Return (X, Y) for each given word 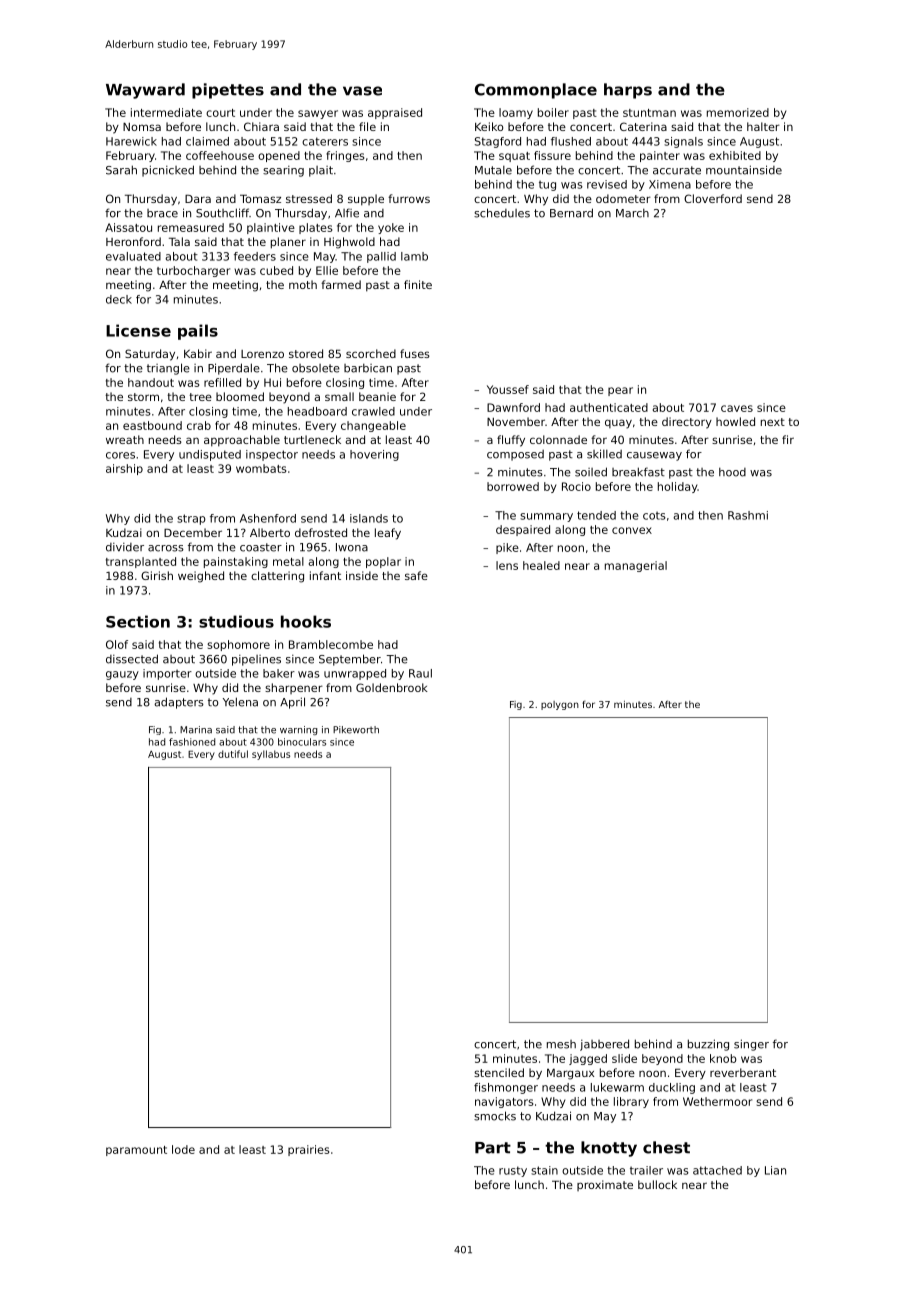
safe (416, 575)
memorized (738, 112)
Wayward (145, 91)
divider (125, 547)
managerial (636, 566)
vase (362, 91)
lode (183, 1149)
